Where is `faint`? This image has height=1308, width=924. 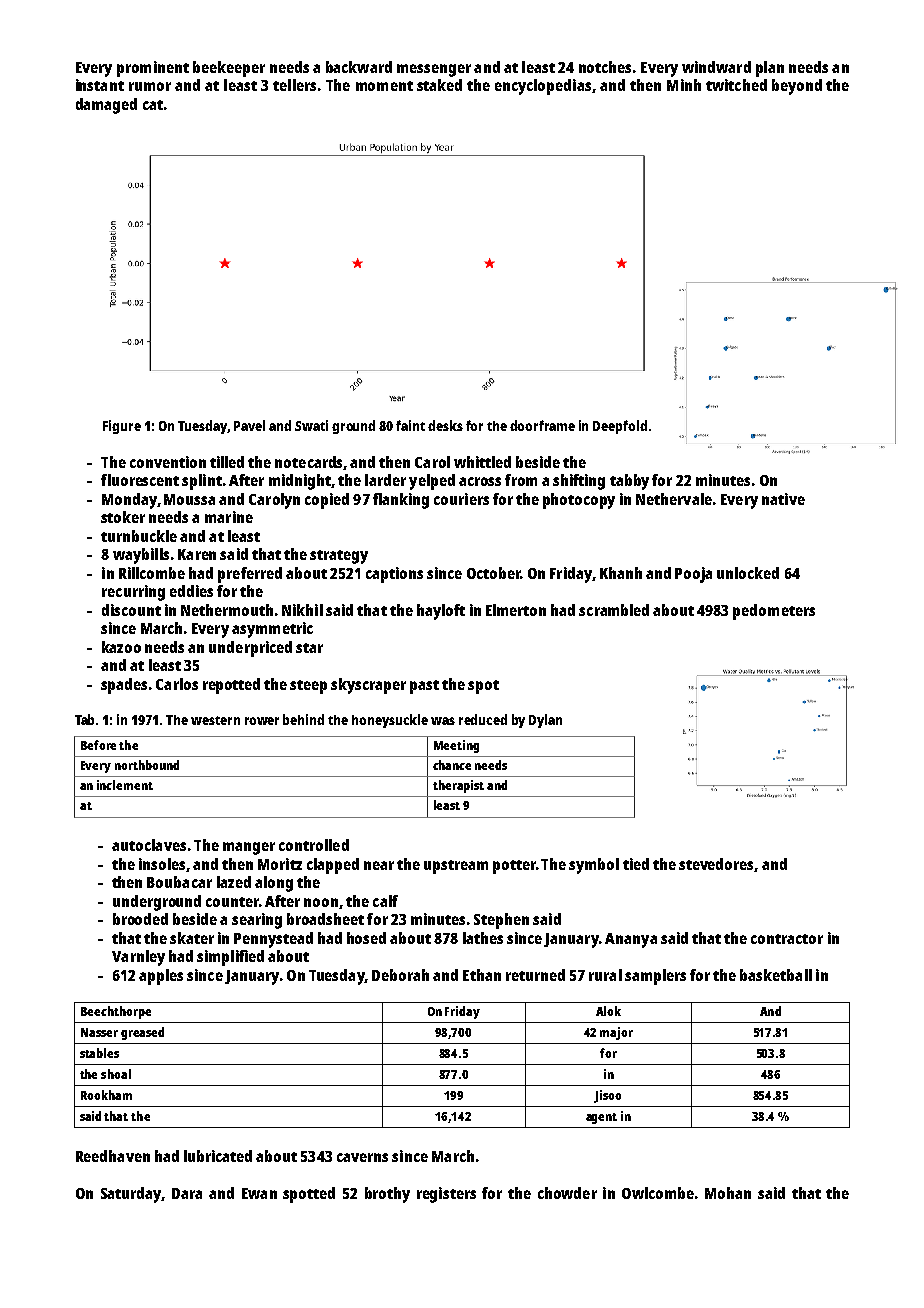 faint is located at coordinates (410, 425).
